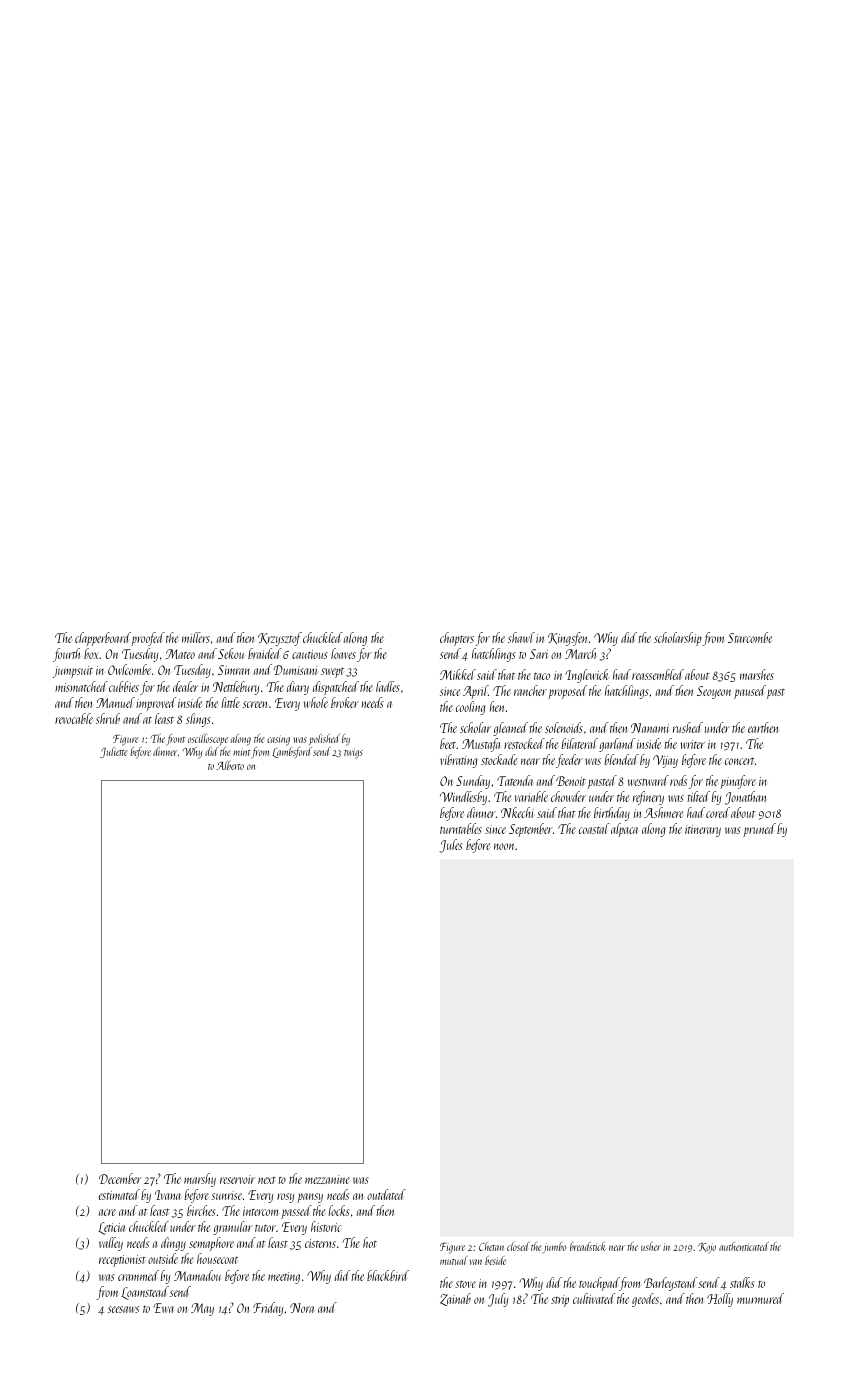 Image resolution: width=849 pixels, height=1400 pixels. What do you see at coordinates (521, 637) in the screenshot?
I see `shawl` at bounding box center [521, 637].
